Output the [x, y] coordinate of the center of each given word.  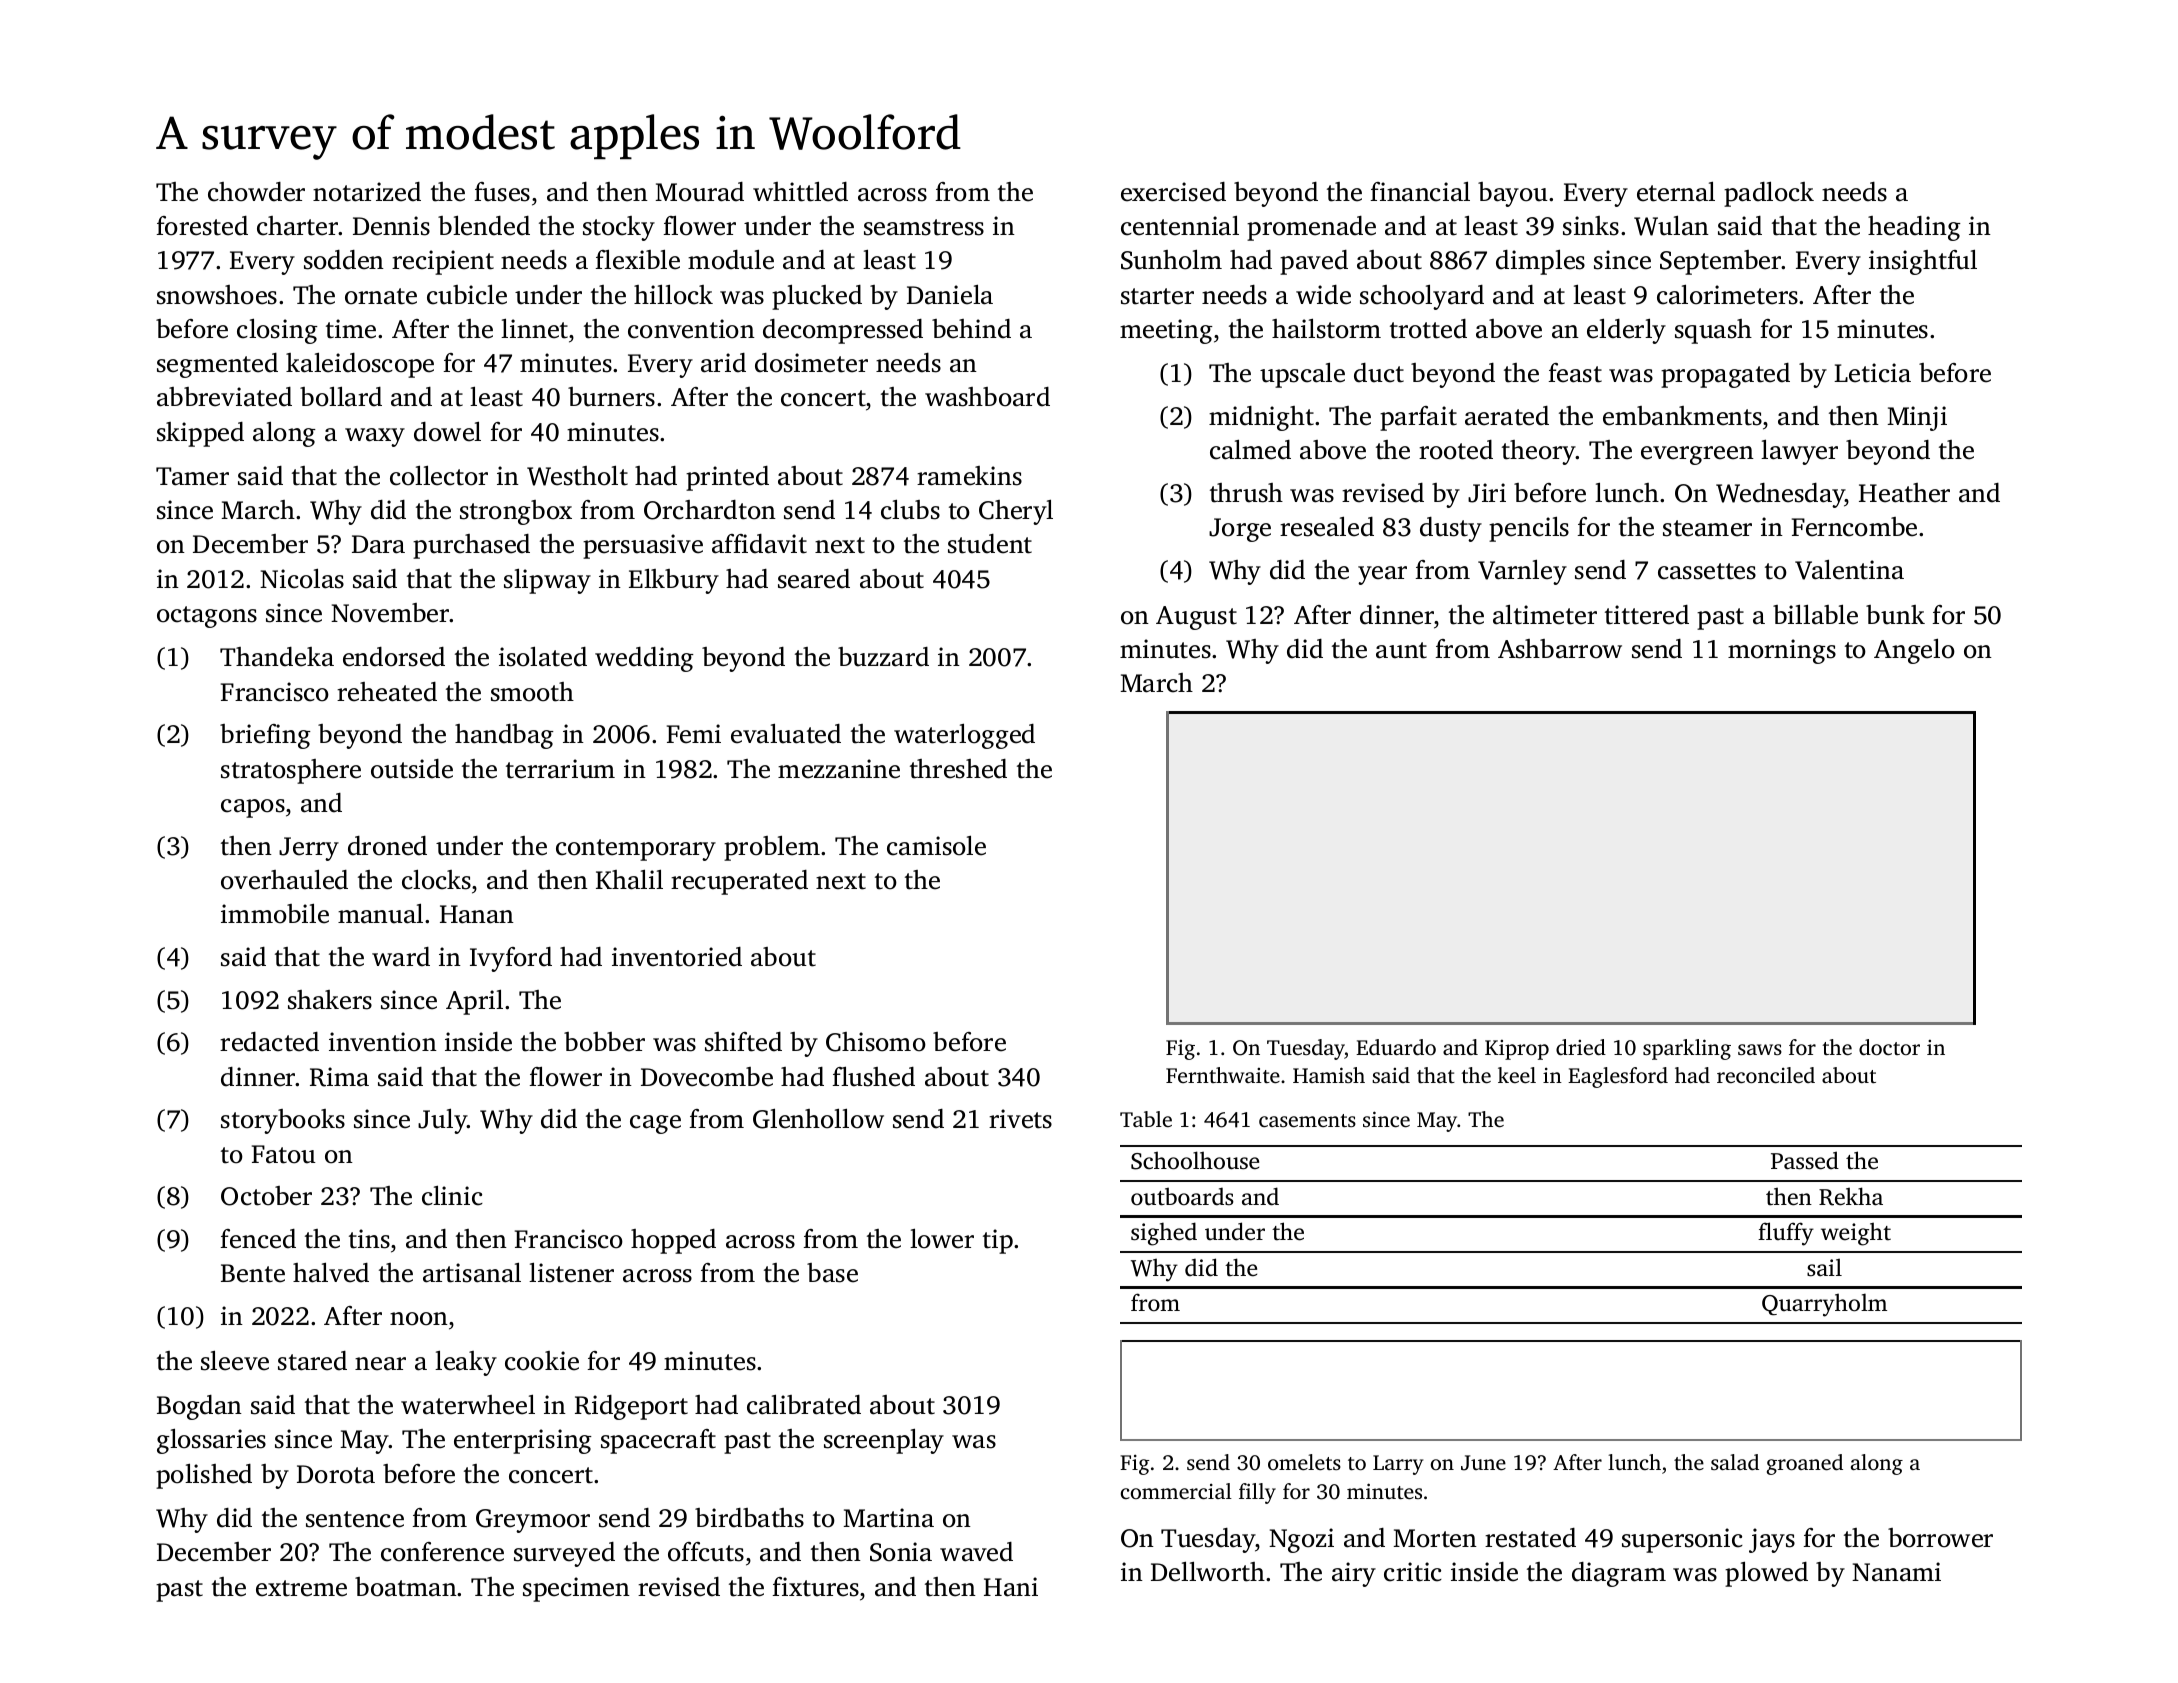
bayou [1513, 194]
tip [998, 1241]
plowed [1766, 1574]
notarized [367, 192]
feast [1575, 373]
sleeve [235, 1361]
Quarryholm [1824, 1305]
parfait [1418, 418]
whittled [800, 192]
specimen [576, 1589]
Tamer [192, 476]
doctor [1889, 1047]
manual [380, 914]
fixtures [815, 1587]
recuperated [739, 882]
